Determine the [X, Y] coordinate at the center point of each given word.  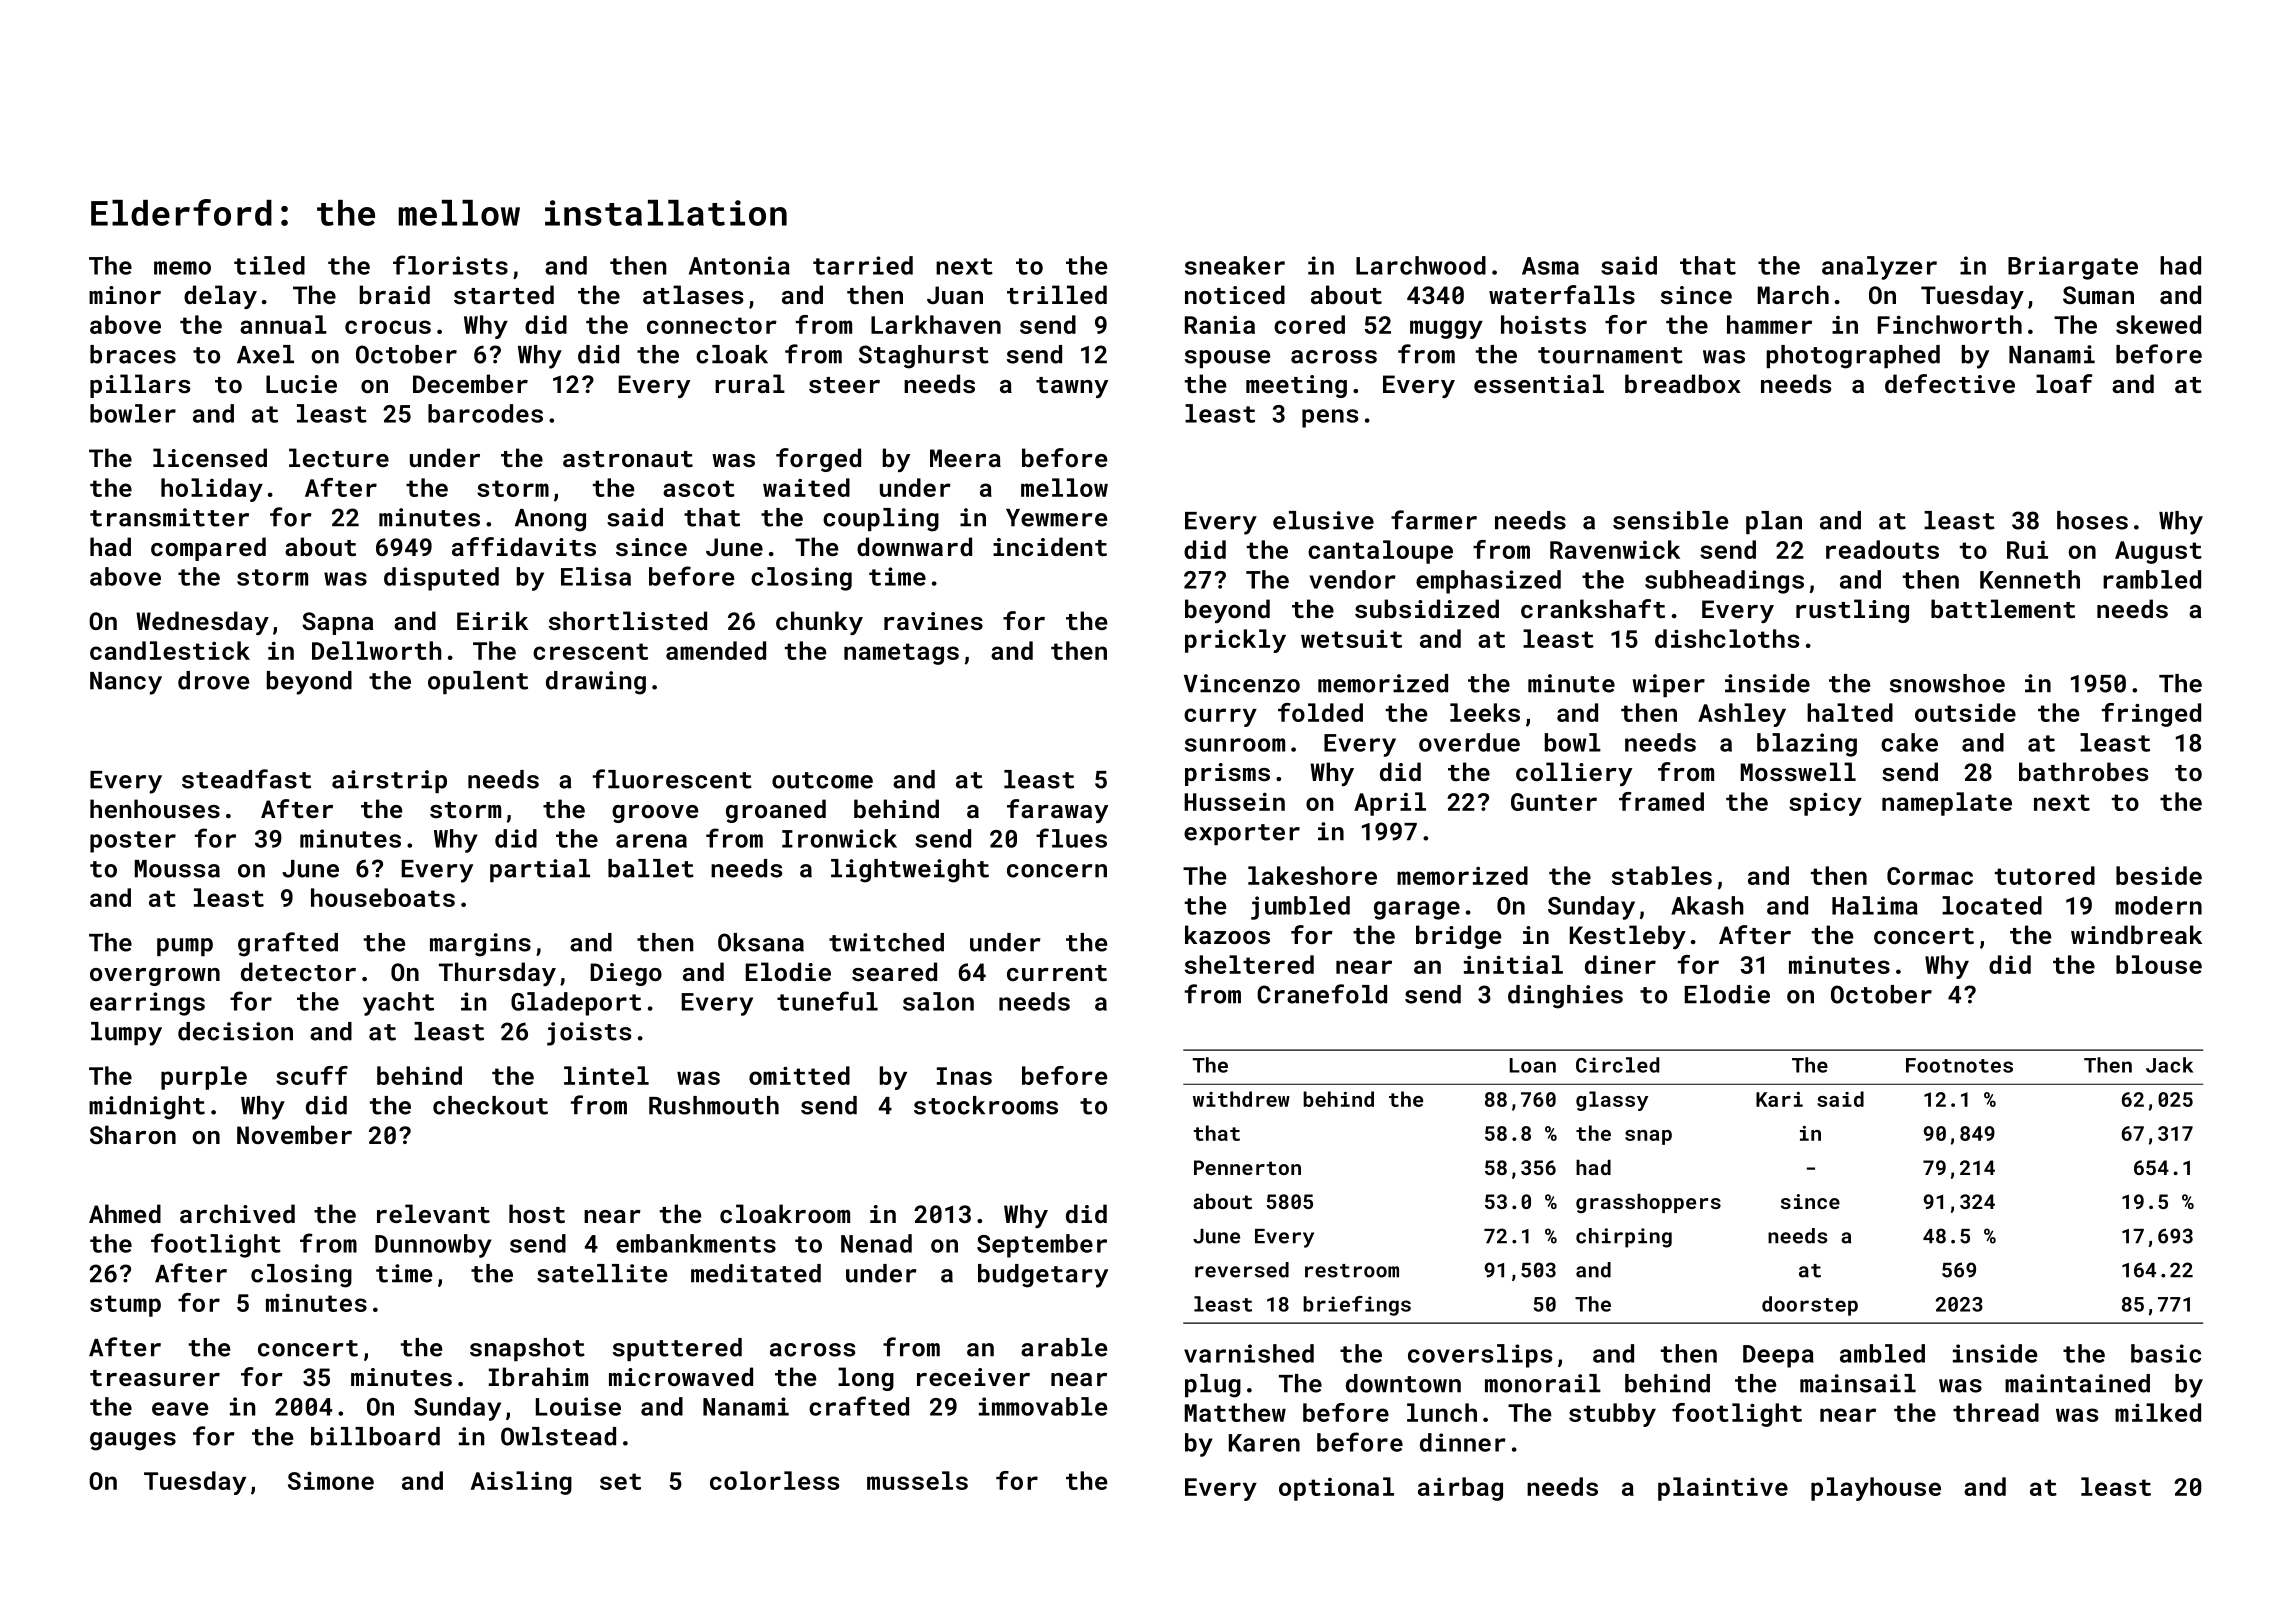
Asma [1550, 266]
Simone [331, 1480]
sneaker [1235, 265]
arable [1064, 1347]
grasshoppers [1648, 1203]
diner [1620, 964]
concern [1057, 871]
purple [204, 1078]
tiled [269, 265]
